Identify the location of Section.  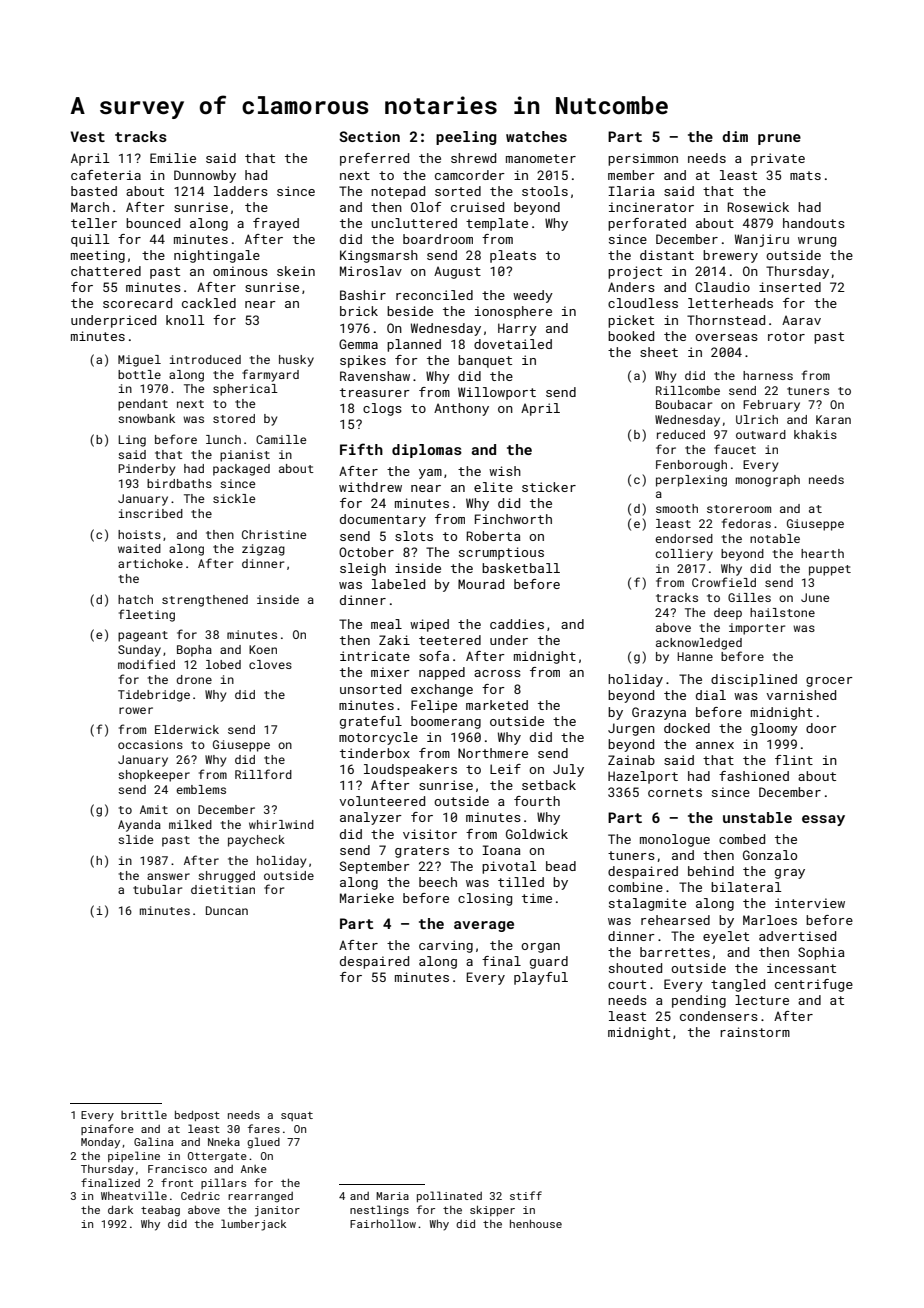
(369, 136).
